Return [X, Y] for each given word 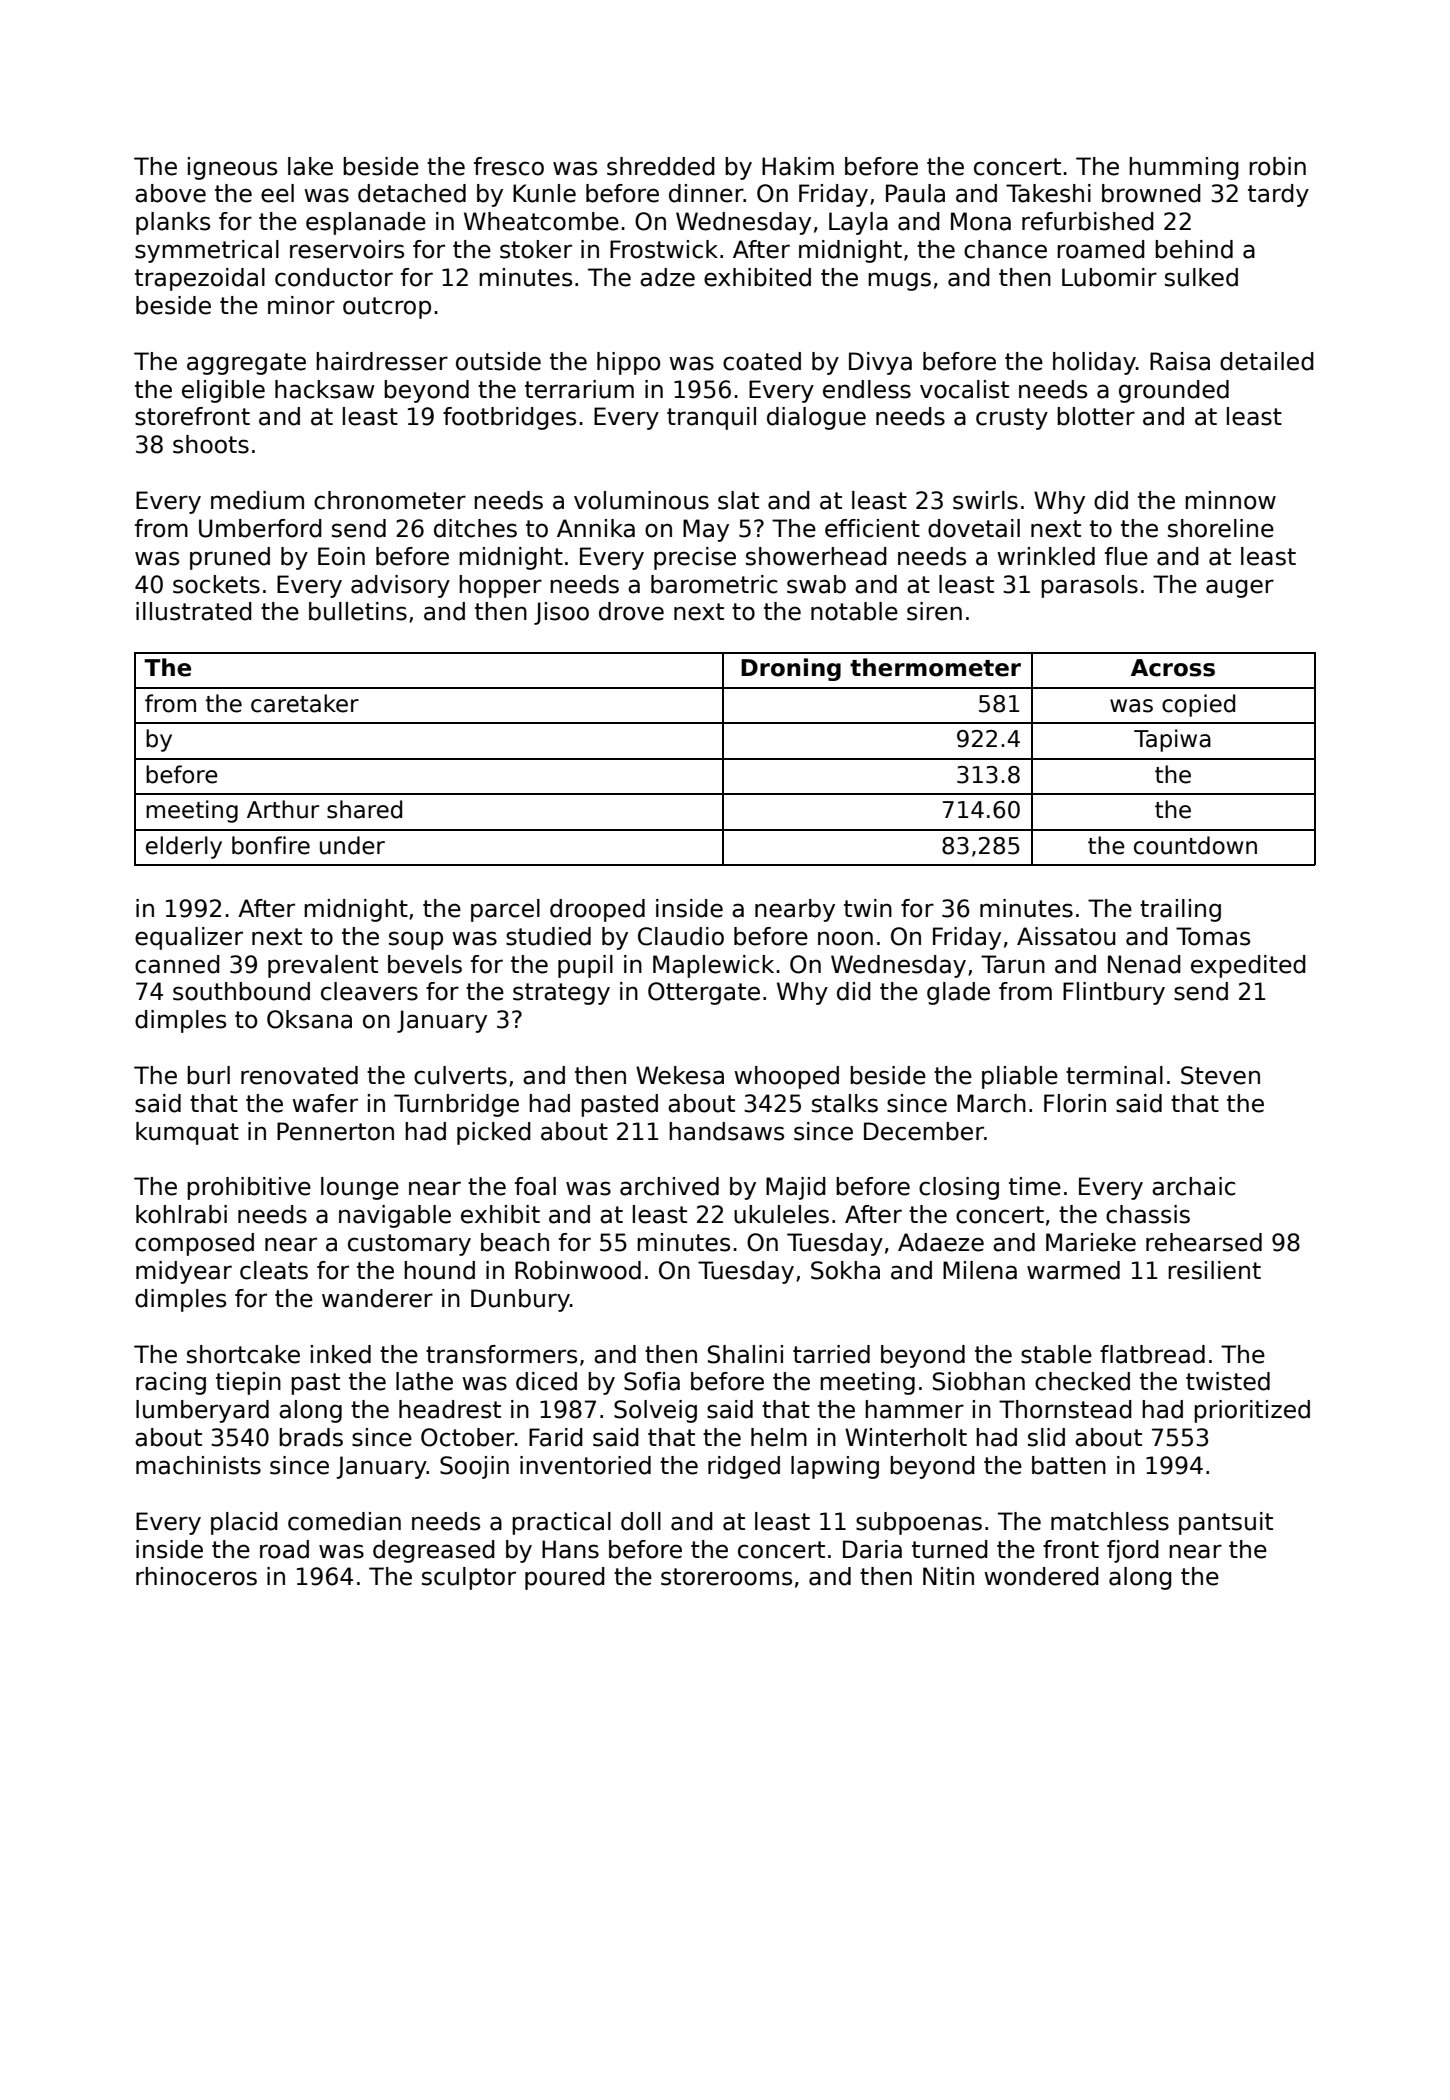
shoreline [1221, 528]
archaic [1194, 1186]
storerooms [726, 1577]
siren [934, 611]
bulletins [358, 611]
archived [669, 1186]
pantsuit [1226, 1523]
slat [738, 500]
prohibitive [249, 1188]
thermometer [935, 667]
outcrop [387, 308]
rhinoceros [196, 1576]
